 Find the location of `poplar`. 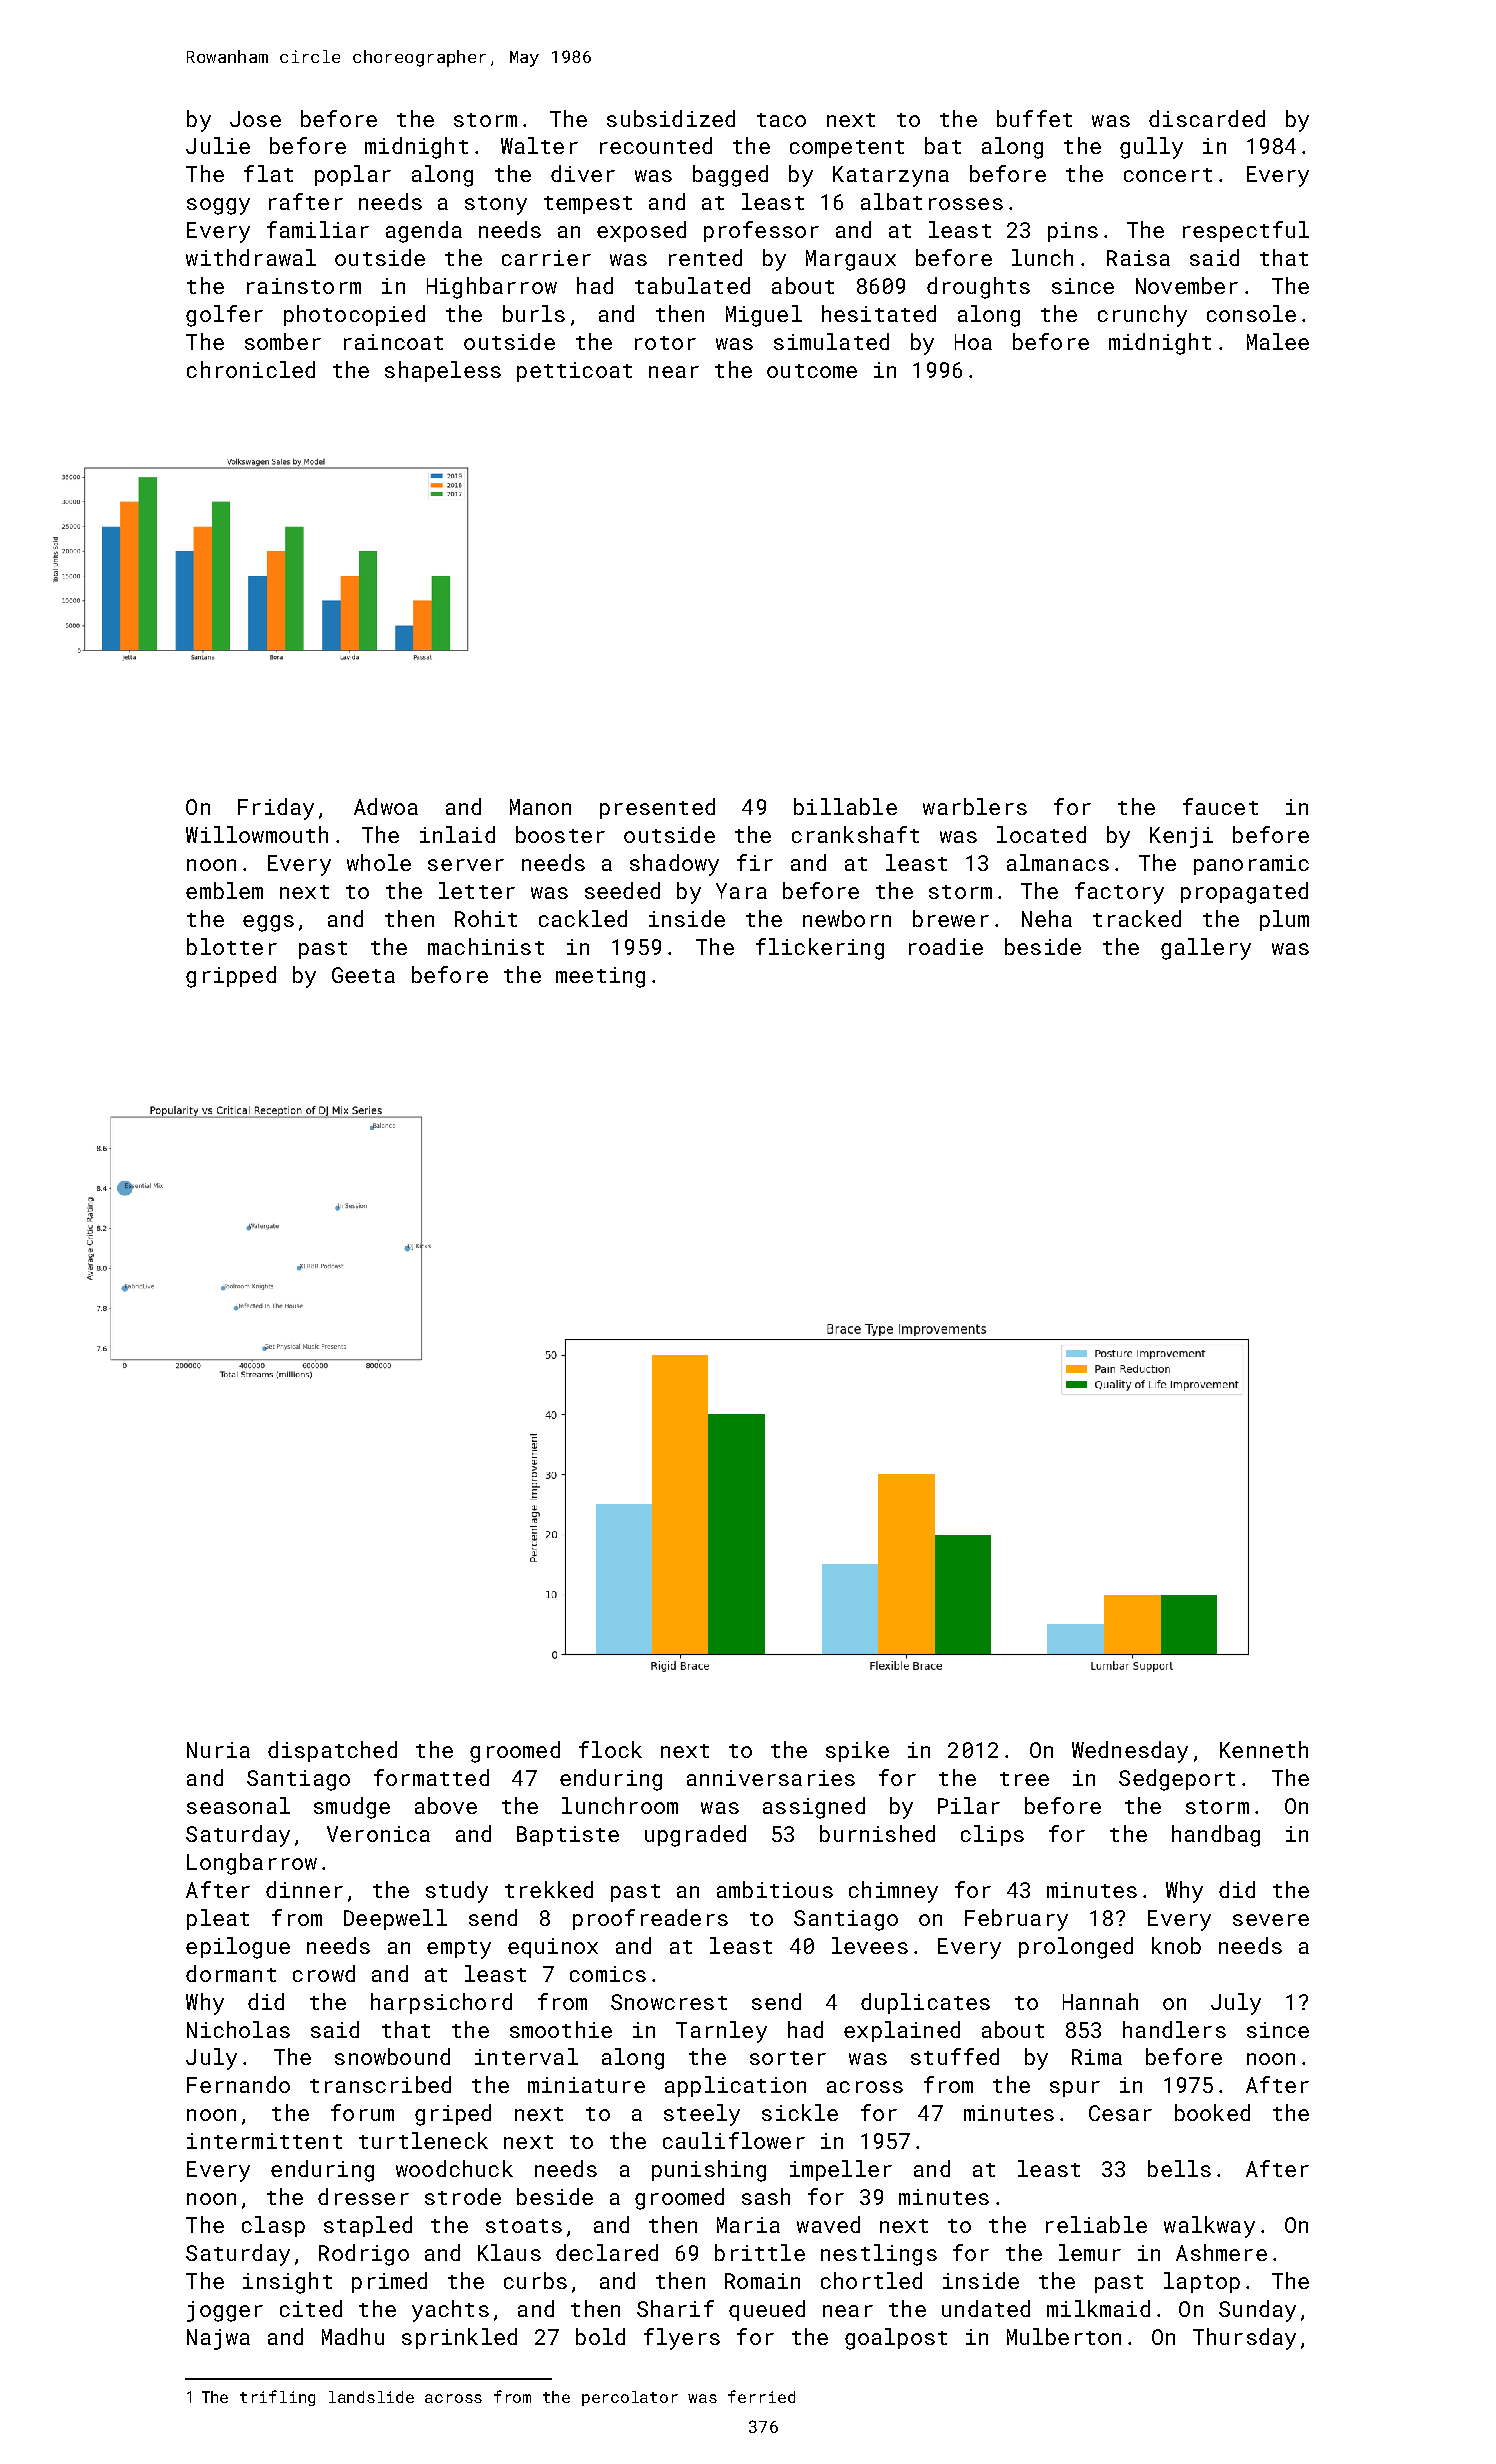

poplar is located at coordinates (353, 175).
